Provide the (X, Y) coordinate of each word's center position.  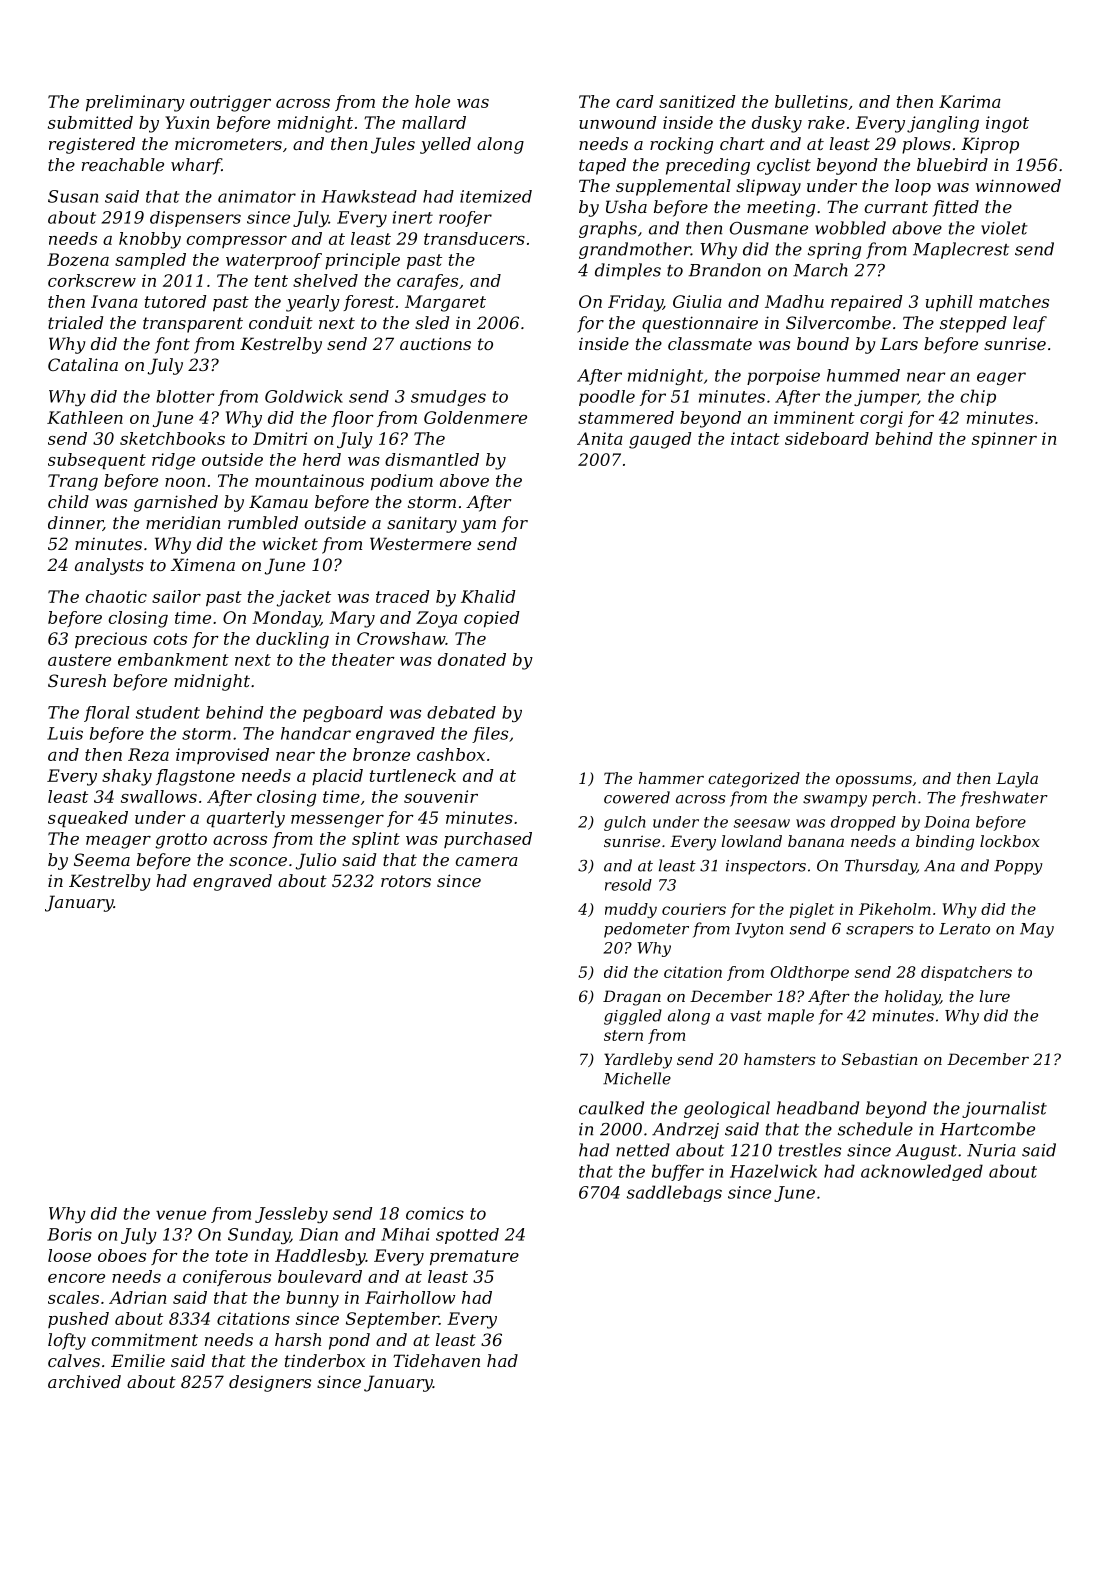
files (490, 735)
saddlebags (674, 1193)
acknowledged (922, 1172)
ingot (1007, 124)
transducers (474, 238)
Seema (102, 859)
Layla (1017, 780)
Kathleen (85, 417)
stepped (973, 324)
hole (432, 101)
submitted (90, 122)
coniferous (227, 1278)
